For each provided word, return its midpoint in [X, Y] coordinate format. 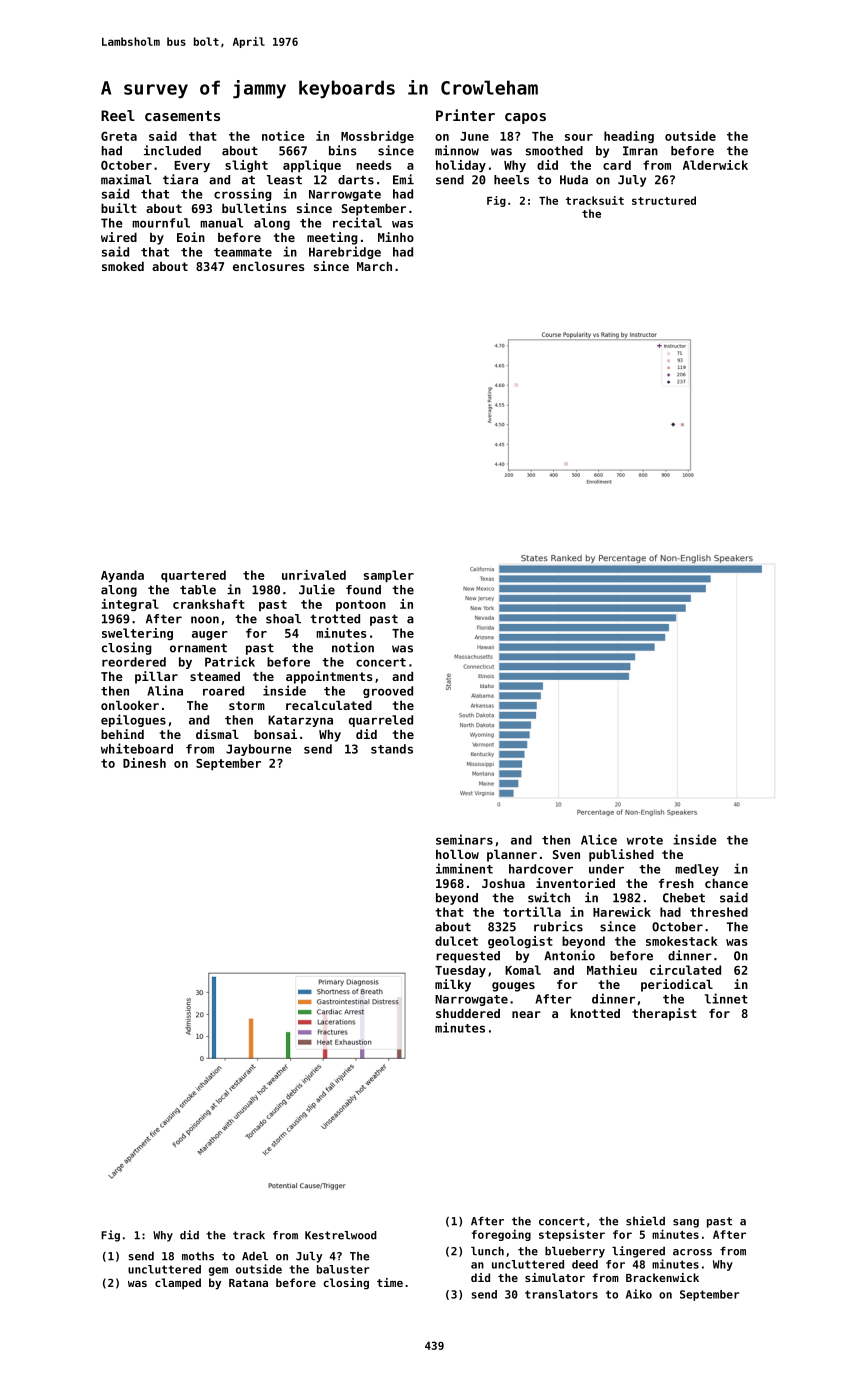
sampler [389, 576]
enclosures [269, 266]
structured [664, 200]
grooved [388, 692]
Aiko [639, 1294]
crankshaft [209, 604]
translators [561, 1294]
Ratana [248, 1283]
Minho [396, 237]
